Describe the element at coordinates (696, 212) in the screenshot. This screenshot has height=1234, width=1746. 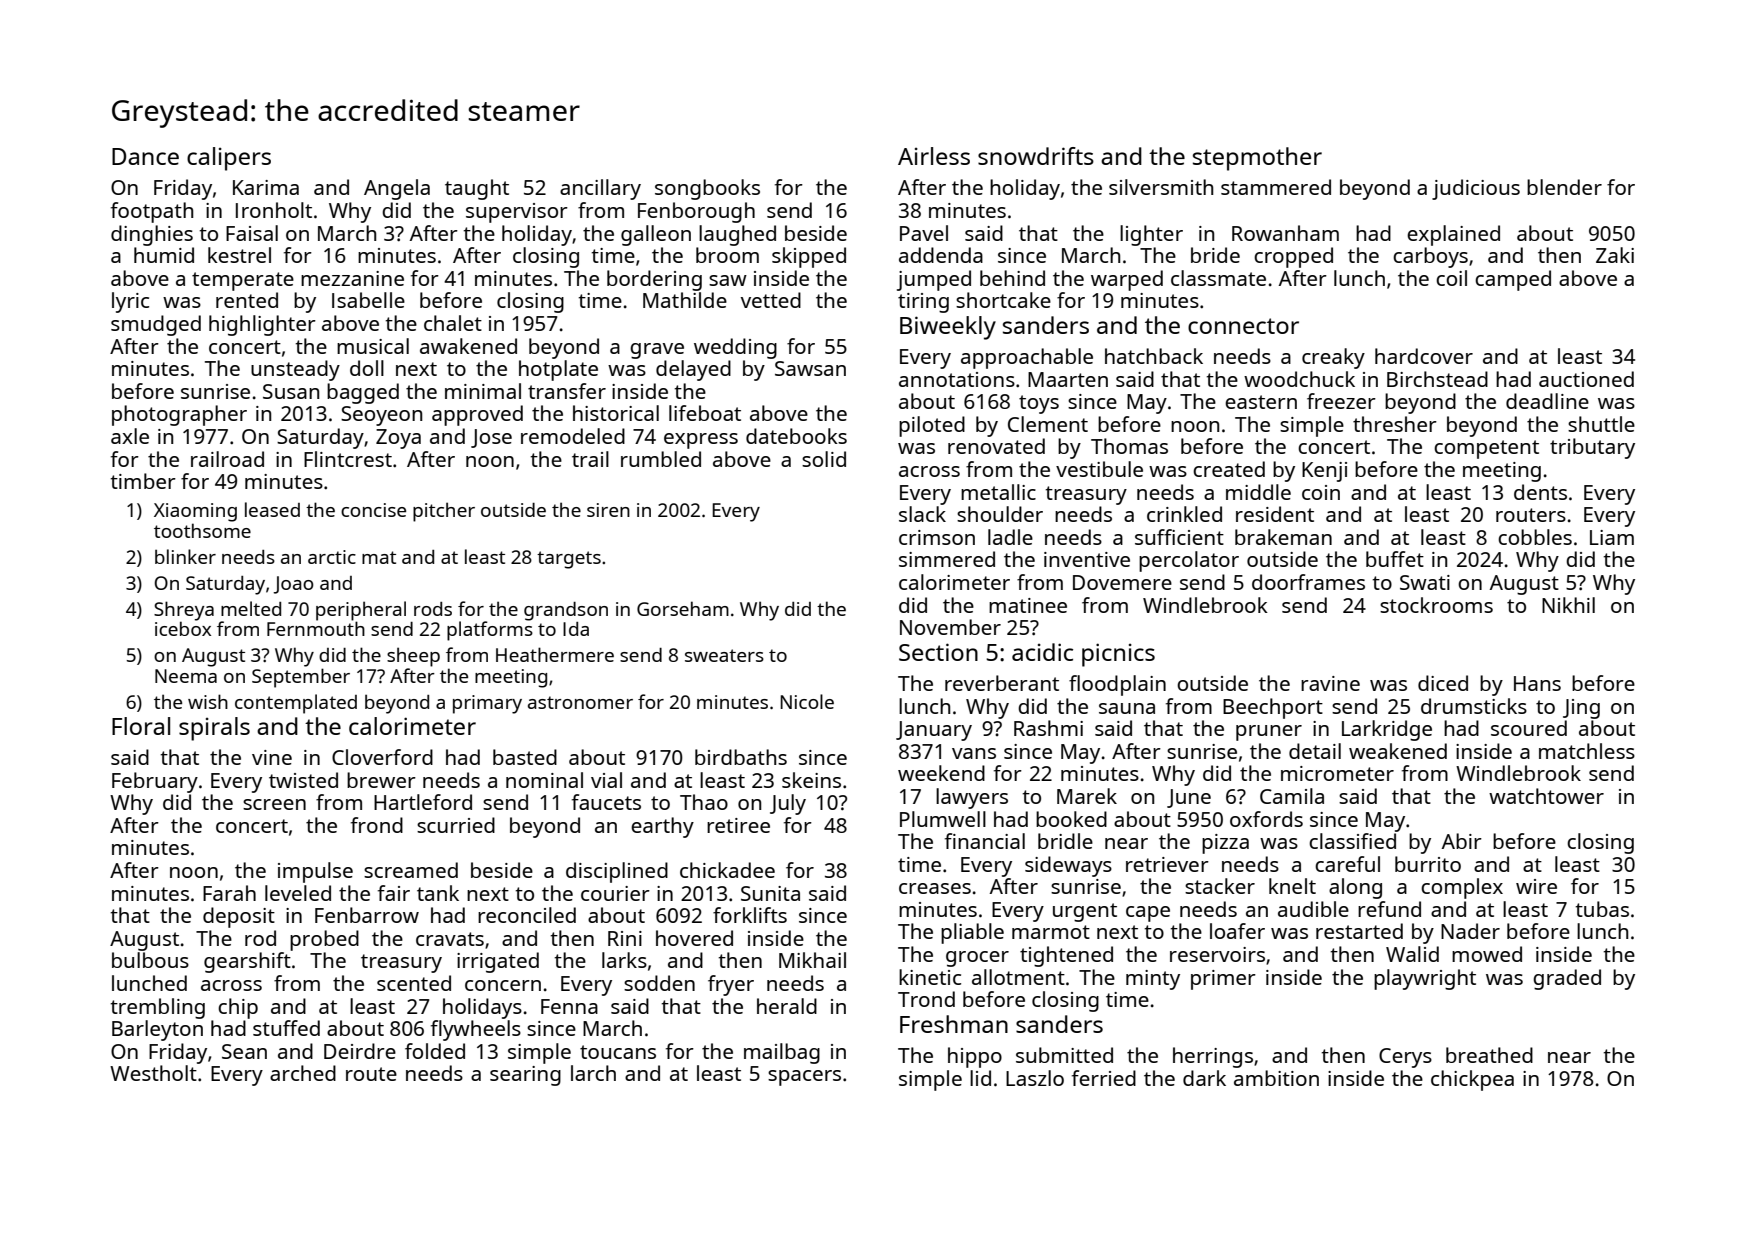
I see `Fenborough` at that location.
